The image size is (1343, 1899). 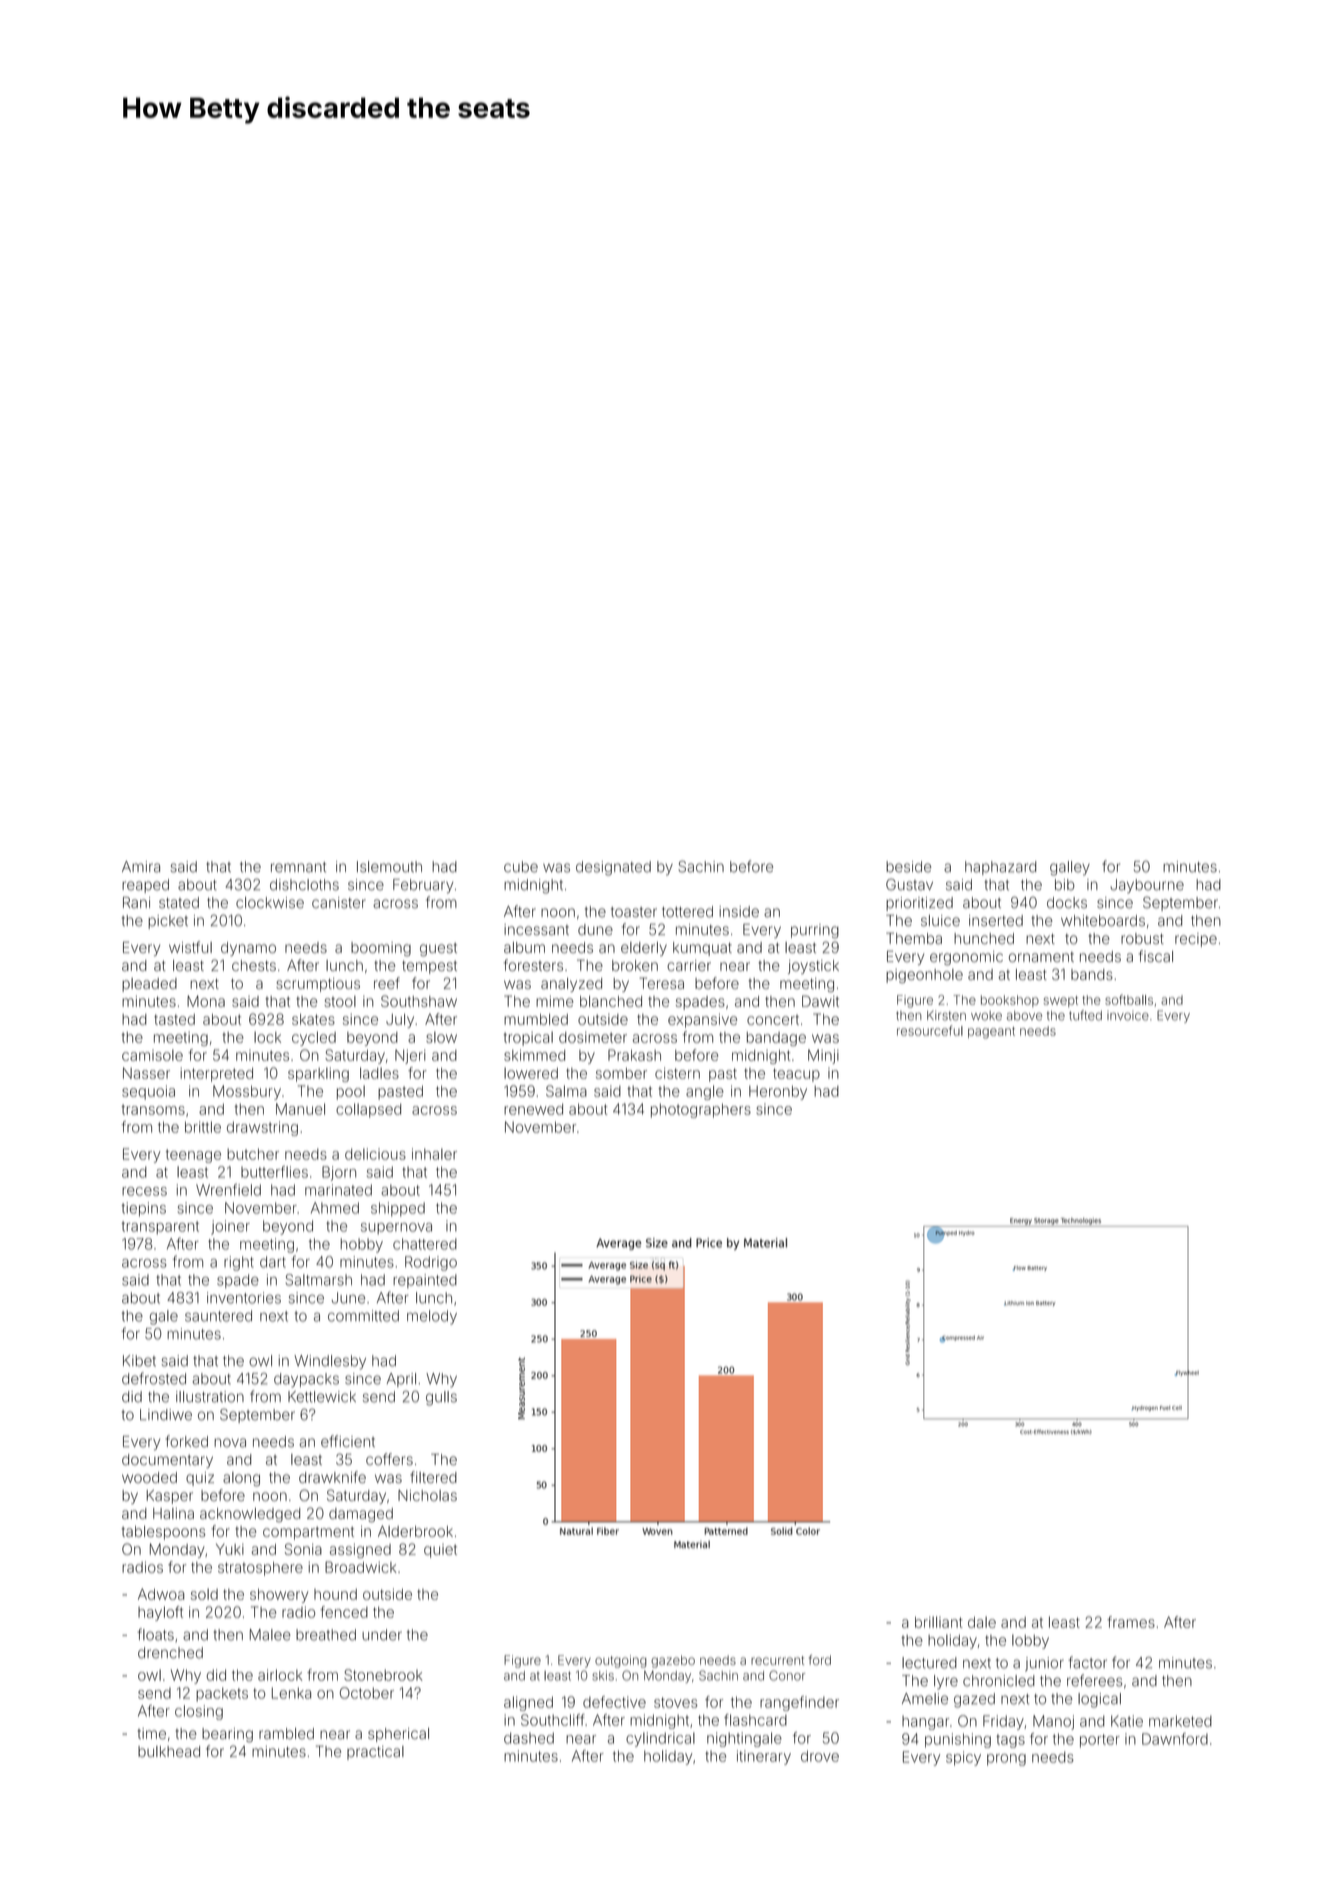 I want to click on Amira, so click(x=141, y=867).
